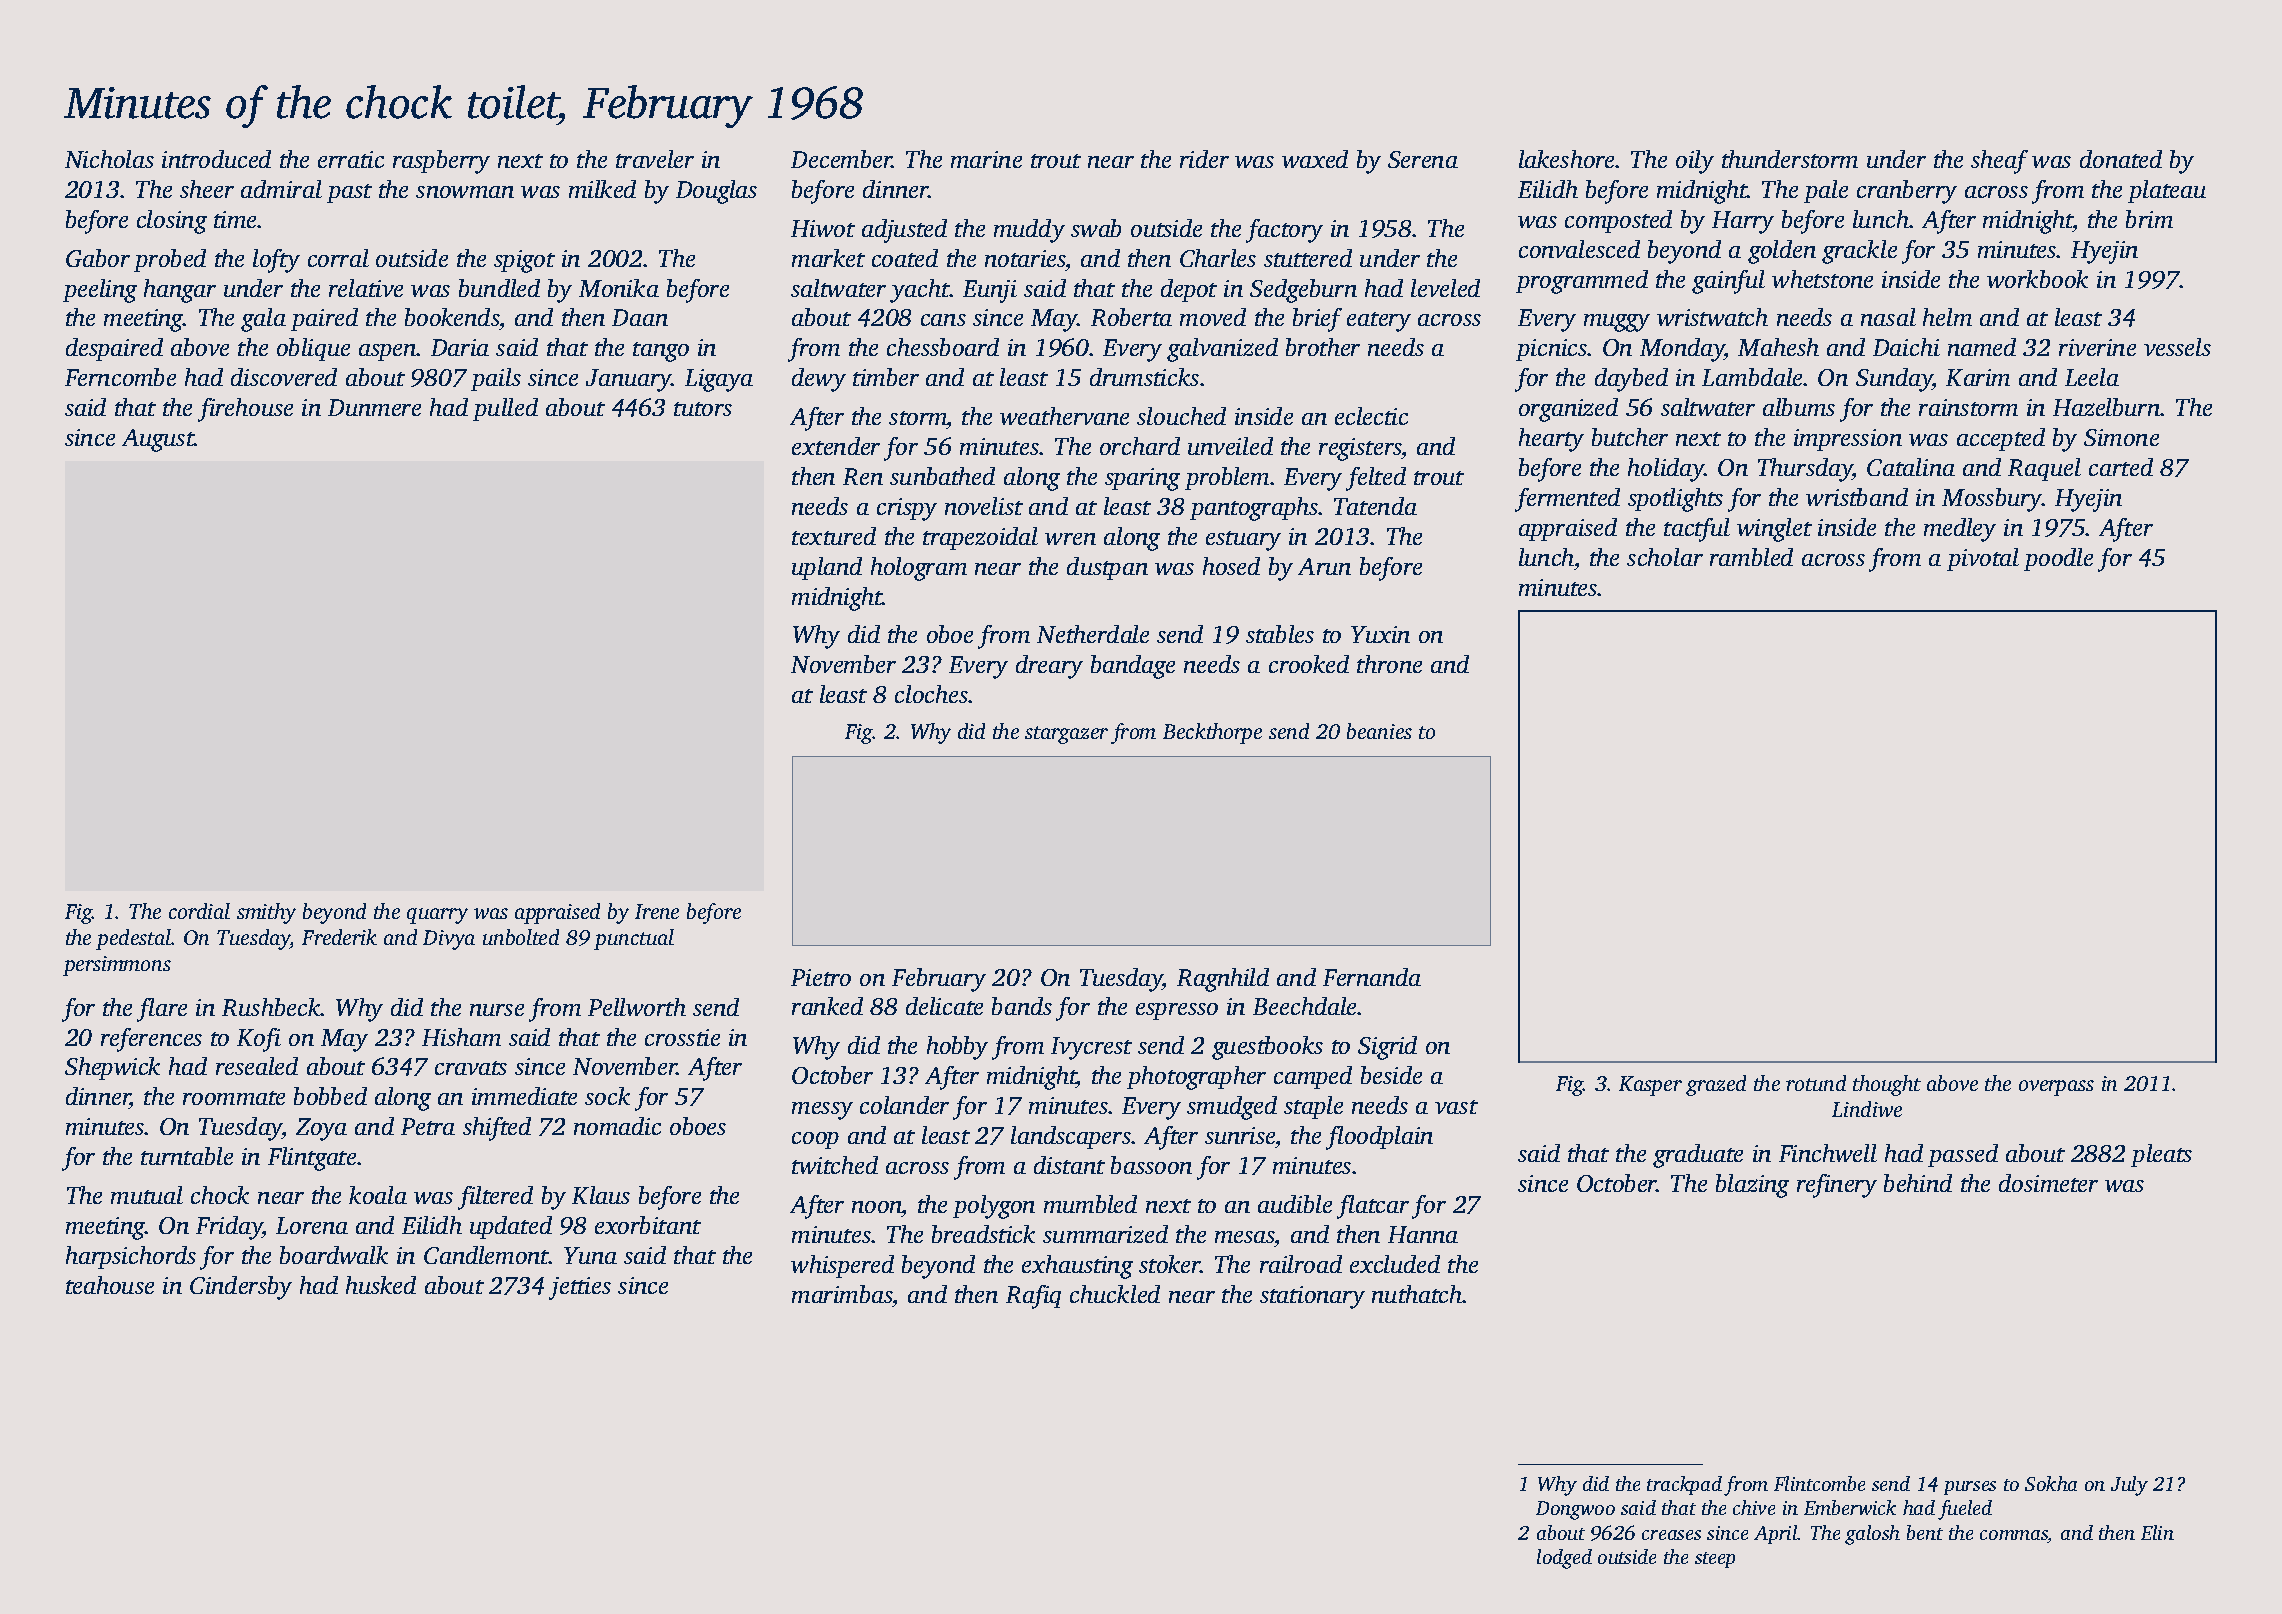 This document has height=1614, width=2282. What do you see at coordinates (497, 1010) in the document?
I see `nurse` at bounding box center [497, 1010].
